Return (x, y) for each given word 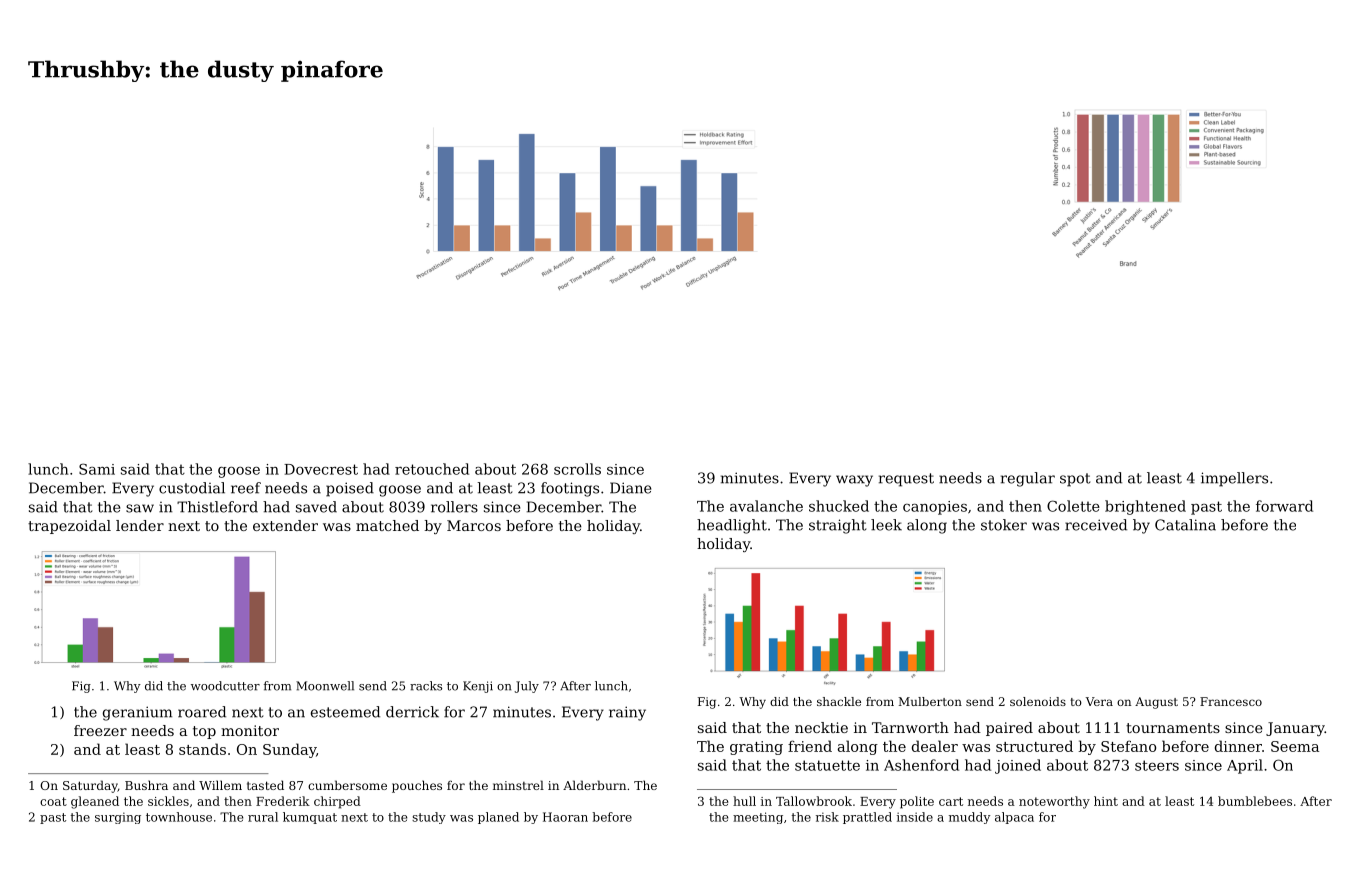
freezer (100, 730)
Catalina (1185, 525)
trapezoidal (69, 527)
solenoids (1038, 701)
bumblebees (1255, 801)
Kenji (478, 687)
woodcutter (225, 686)
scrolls (577, 469)
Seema (1295, 746)
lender (140, 525)
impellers (1234, 479)
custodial (192, 488)
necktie (821, 727)
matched (387, 525)
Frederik (283, 801)
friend (810, 746)
